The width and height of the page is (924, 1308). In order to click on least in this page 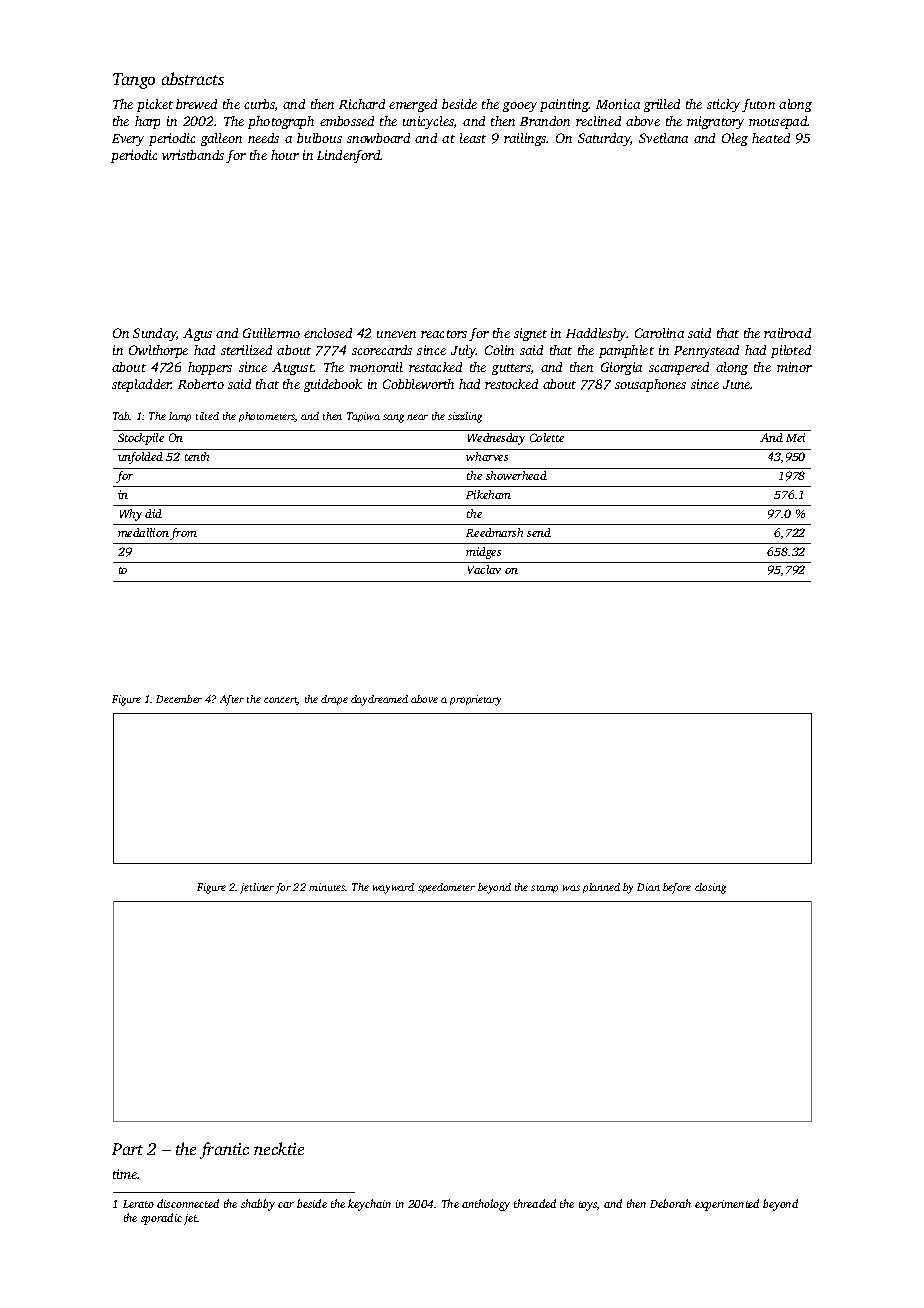, I will do `click(473, 138)`.
